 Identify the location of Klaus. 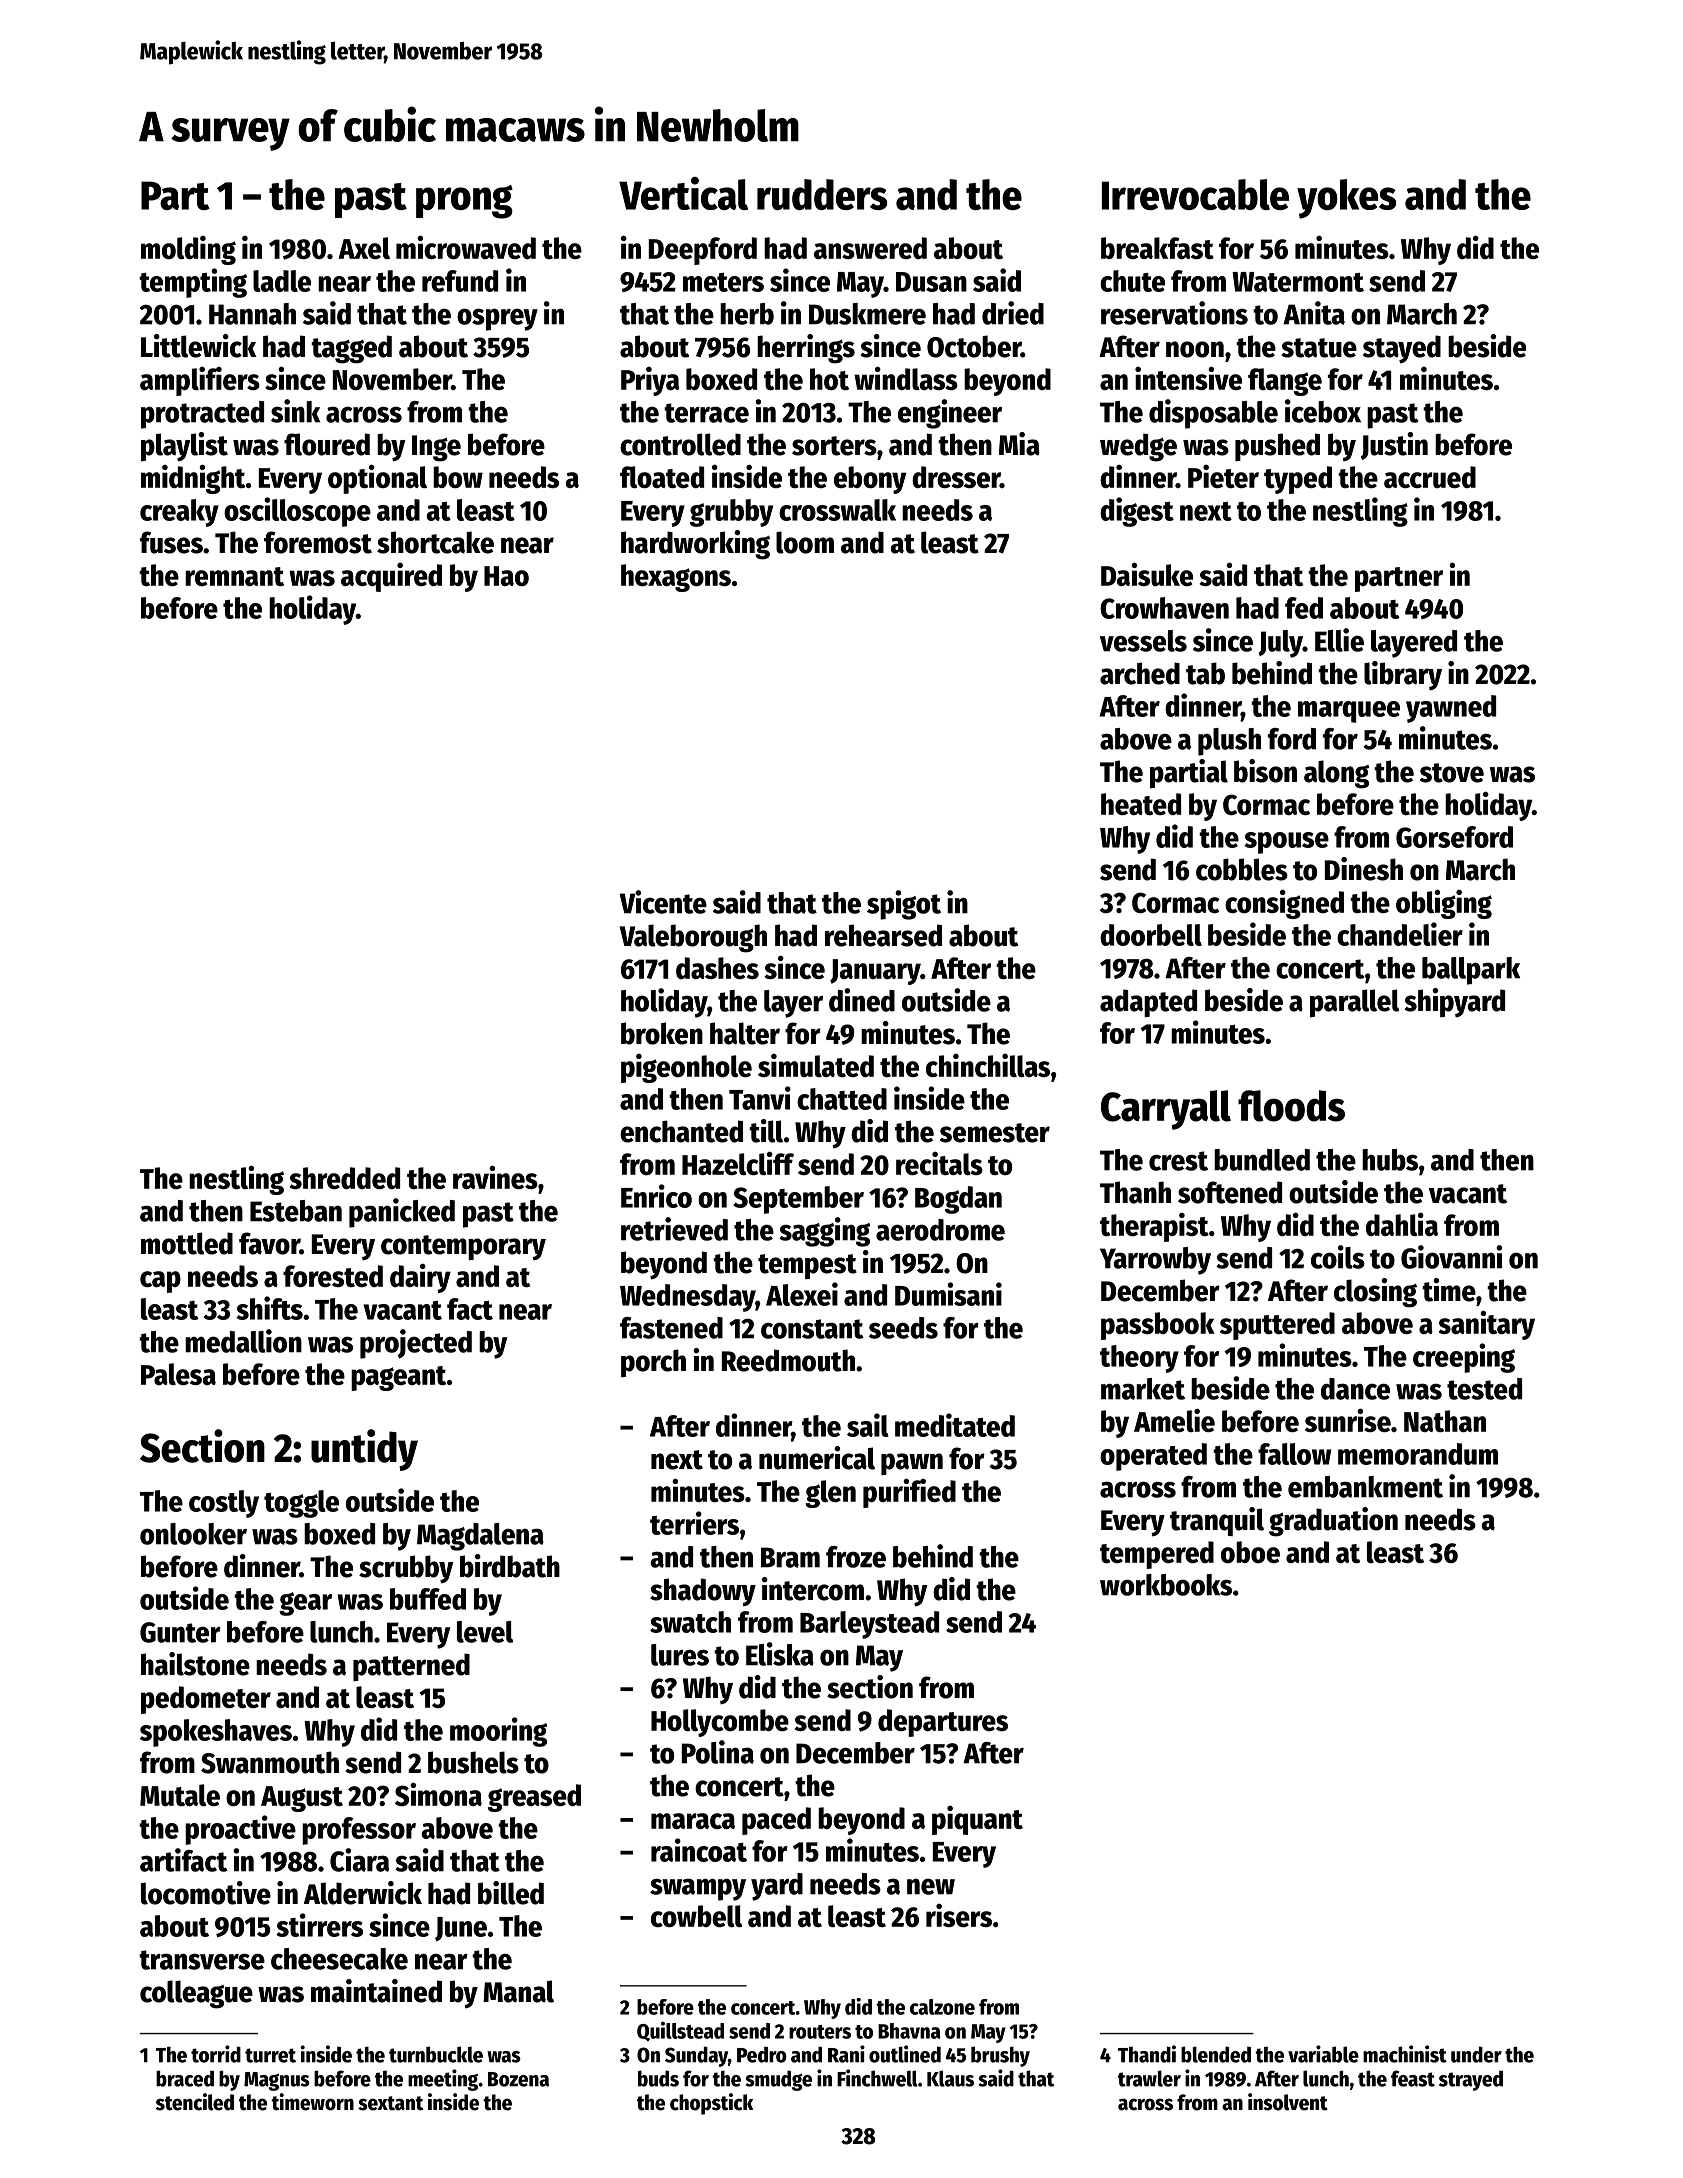
(950, 2078).
